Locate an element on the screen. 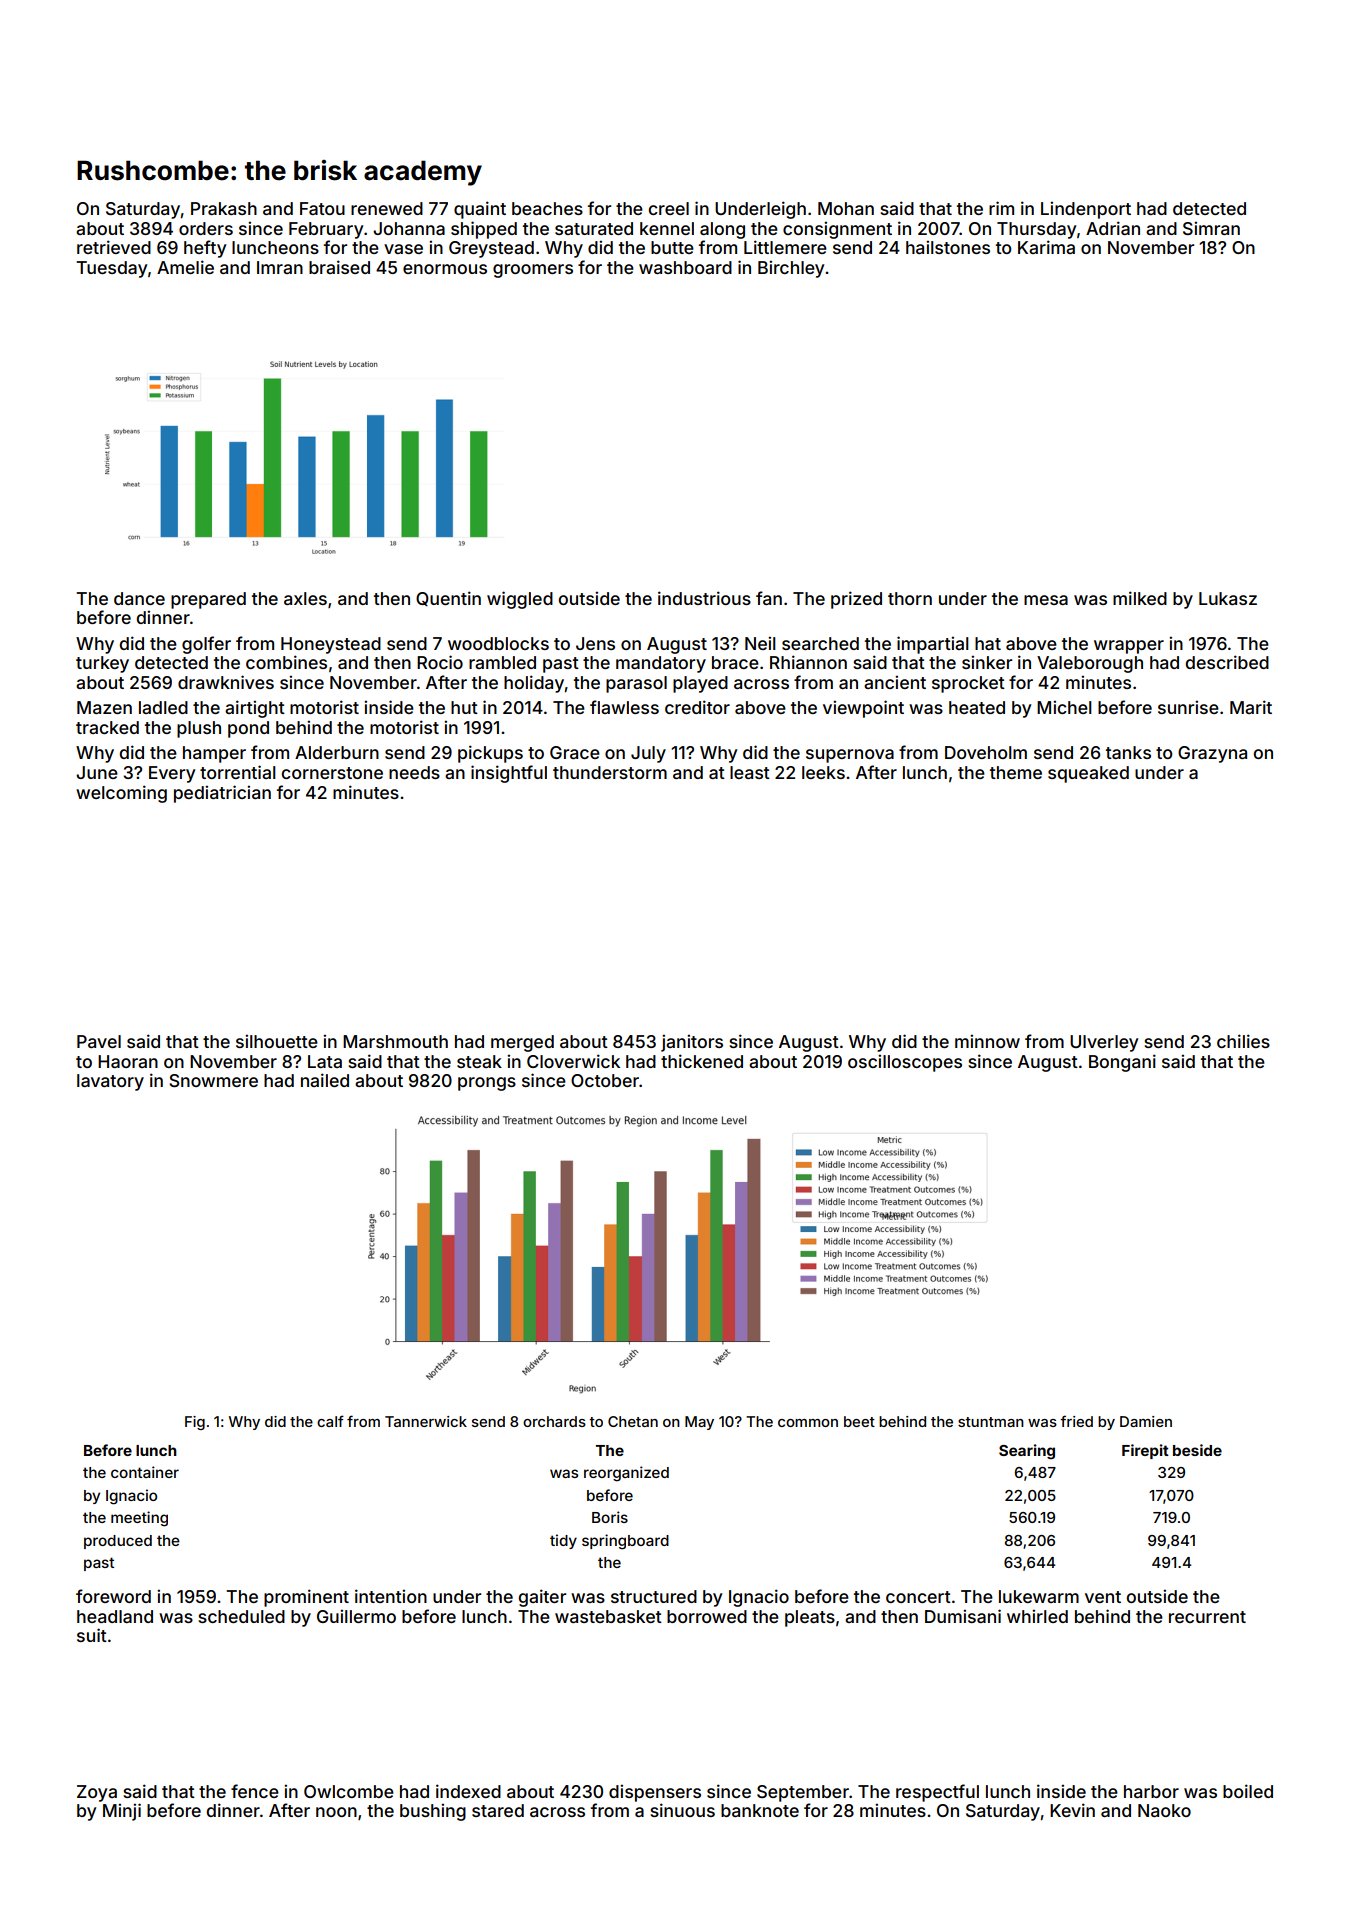  least is located at coordinates (750, 772).
